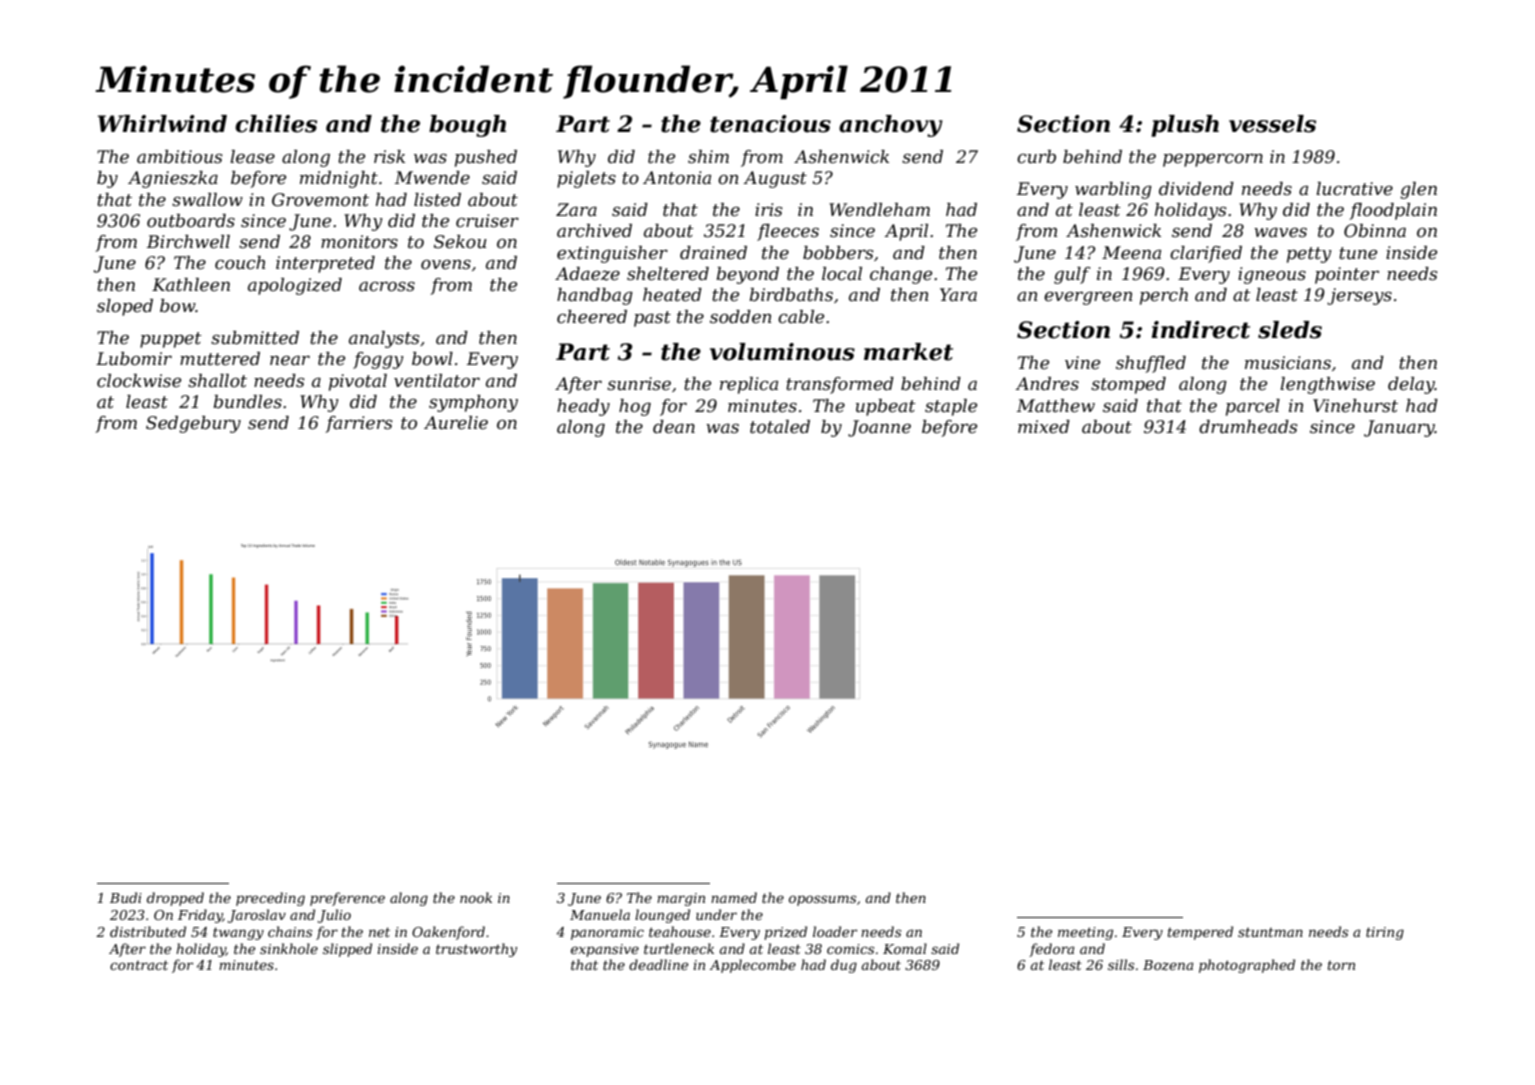 This screenshot has height=1085, width=1535. I want to click on interpreted, so click(325, 264).
